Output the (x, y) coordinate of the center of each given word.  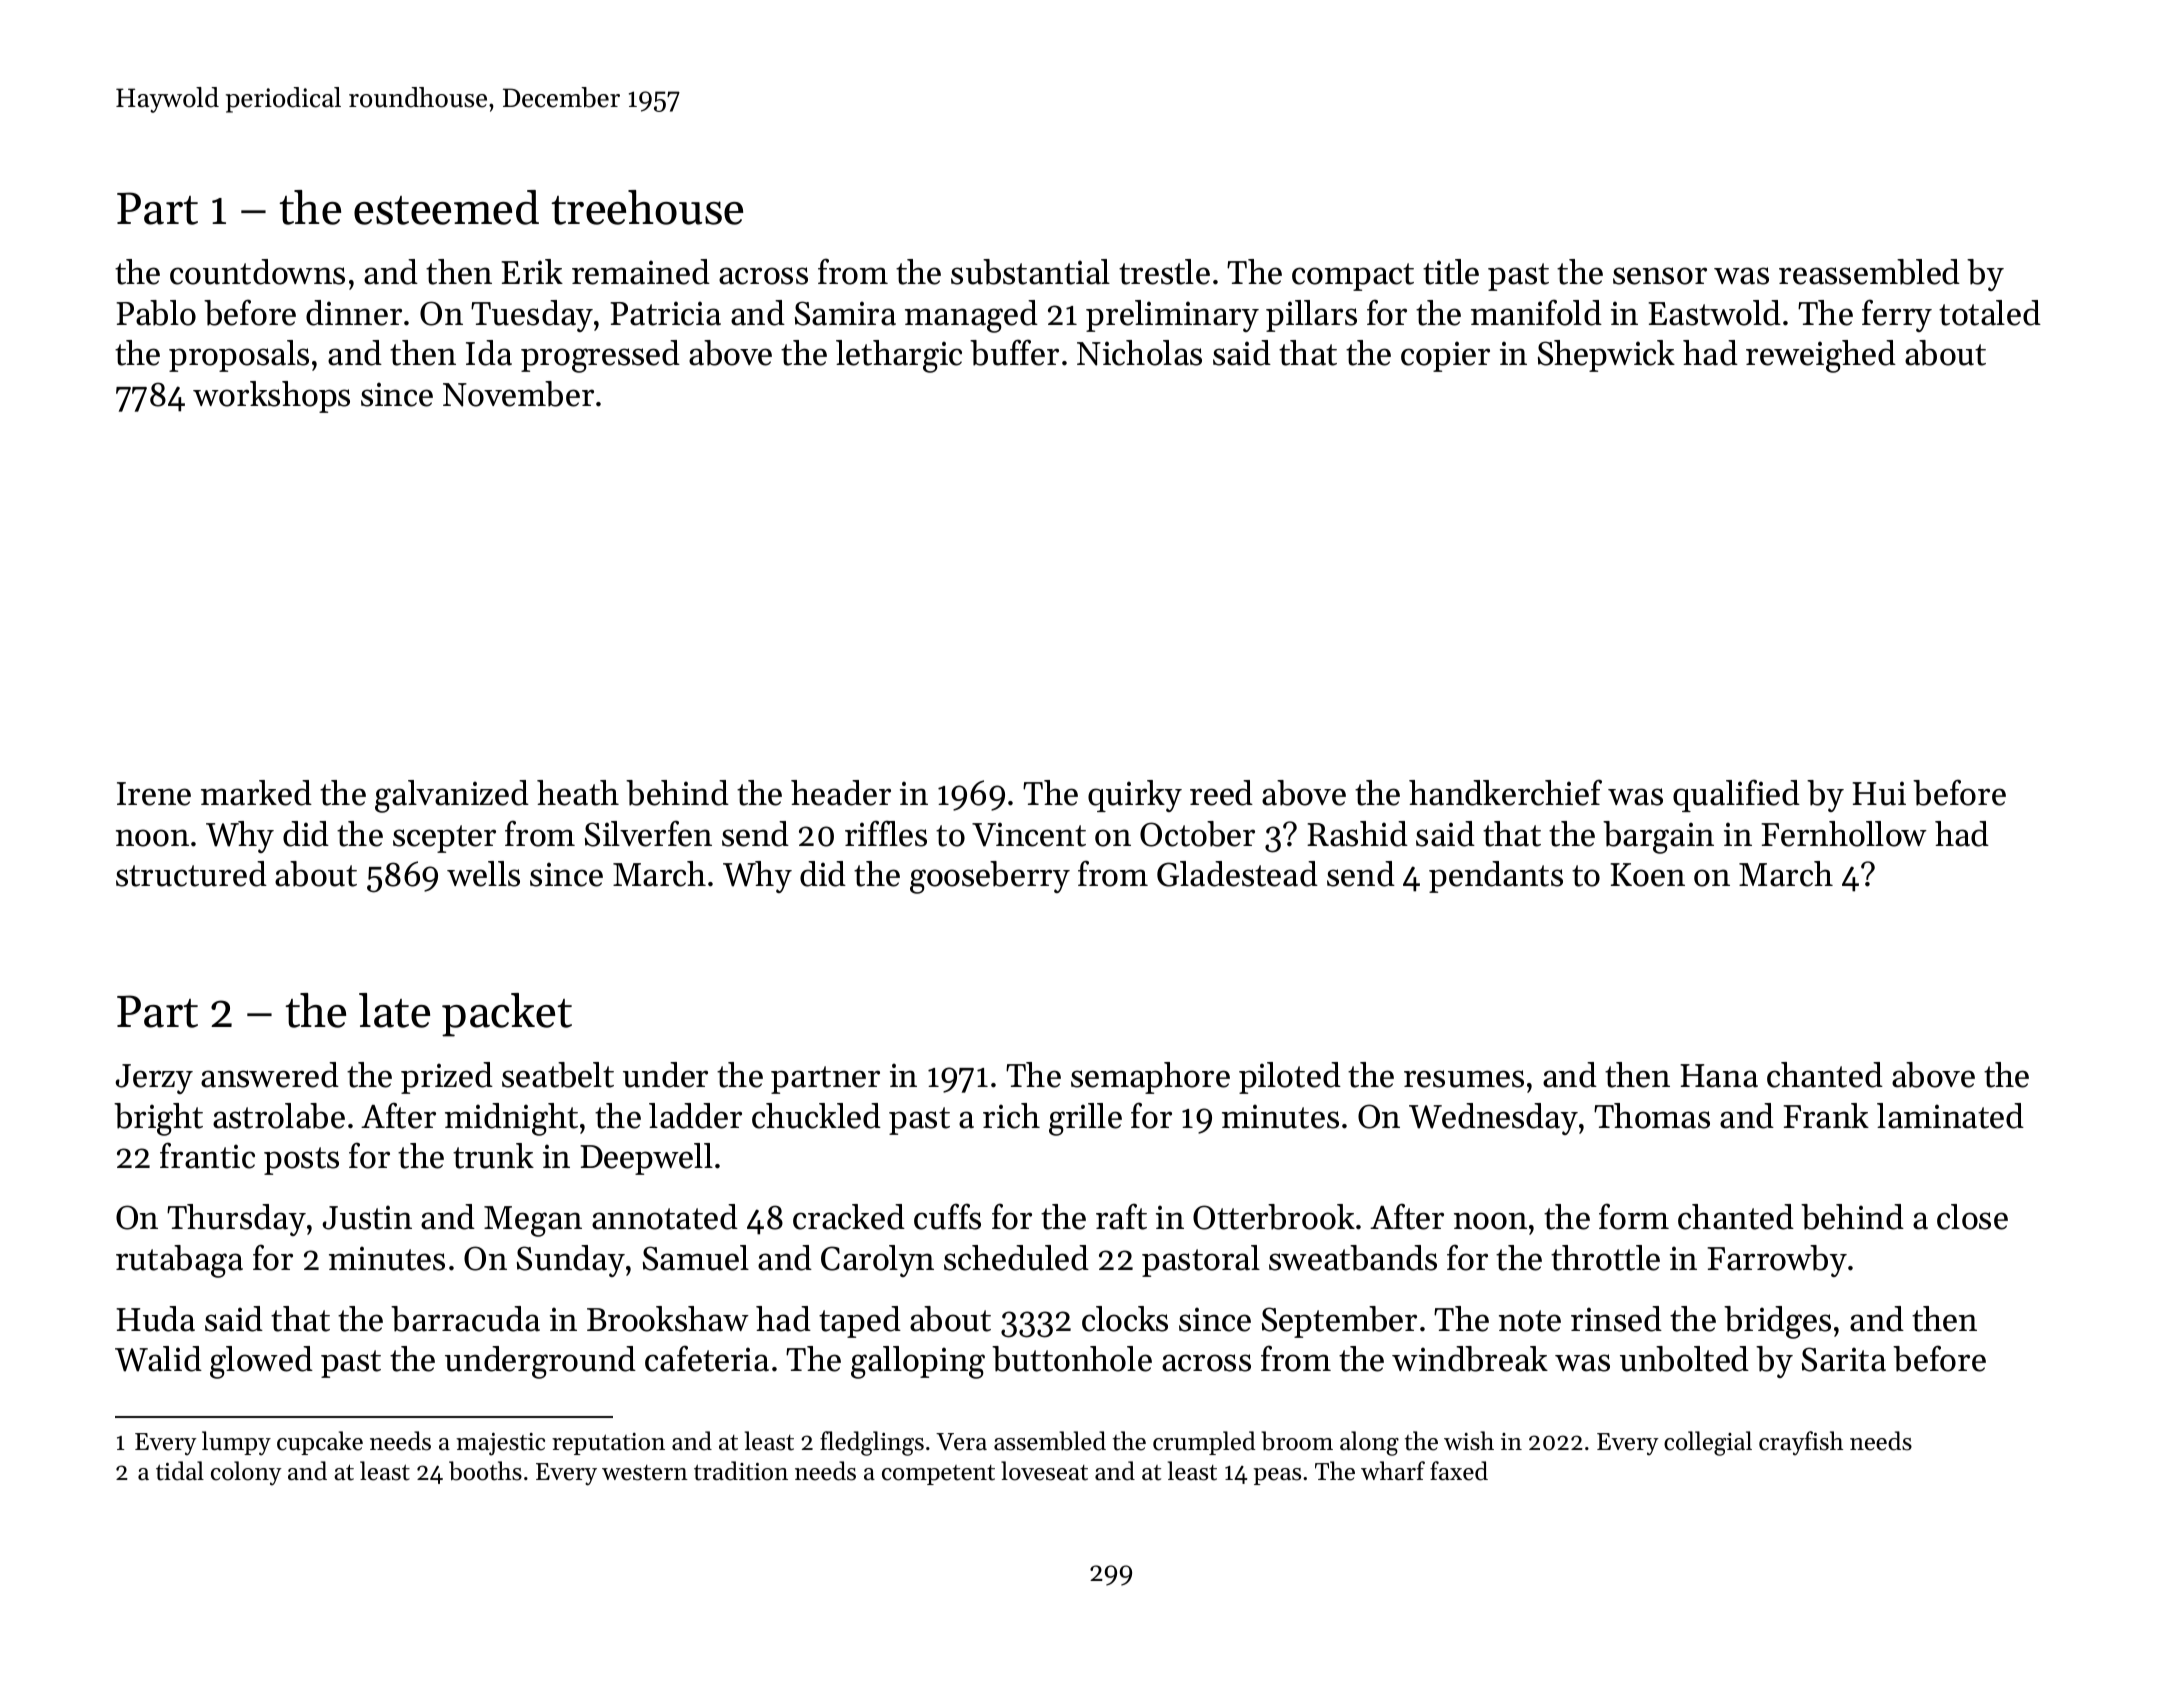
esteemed (446, 207)
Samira (845, 313)
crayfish (1801, 1443)
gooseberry (990, 877)
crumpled (1204, 1443)
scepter (444, 839)
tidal (180, 1471)
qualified (1736, 795)
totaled (1990, 313)
